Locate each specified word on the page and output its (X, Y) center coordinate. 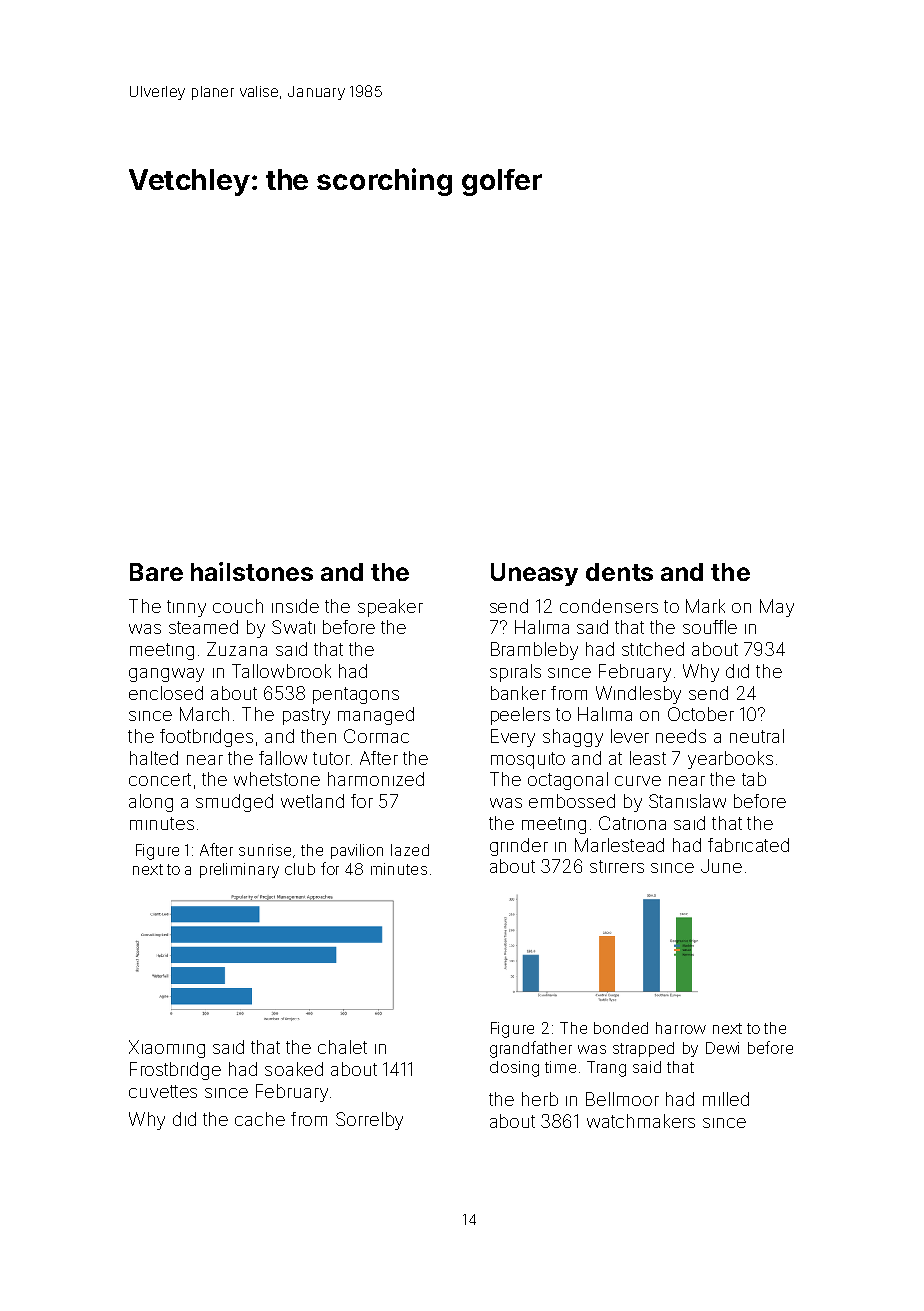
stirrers (617, 866)
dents (619, 572)
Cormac (376, 736)
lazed (410, 850)
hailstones (252, 571)
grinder (519, 847)
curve (638, 781)
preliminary (239, 870)
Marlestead (619, 845)
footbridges (206, 738)
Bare (156, 572)
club (300, 869)
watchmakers (641, 1121)
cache (260, 1119)
